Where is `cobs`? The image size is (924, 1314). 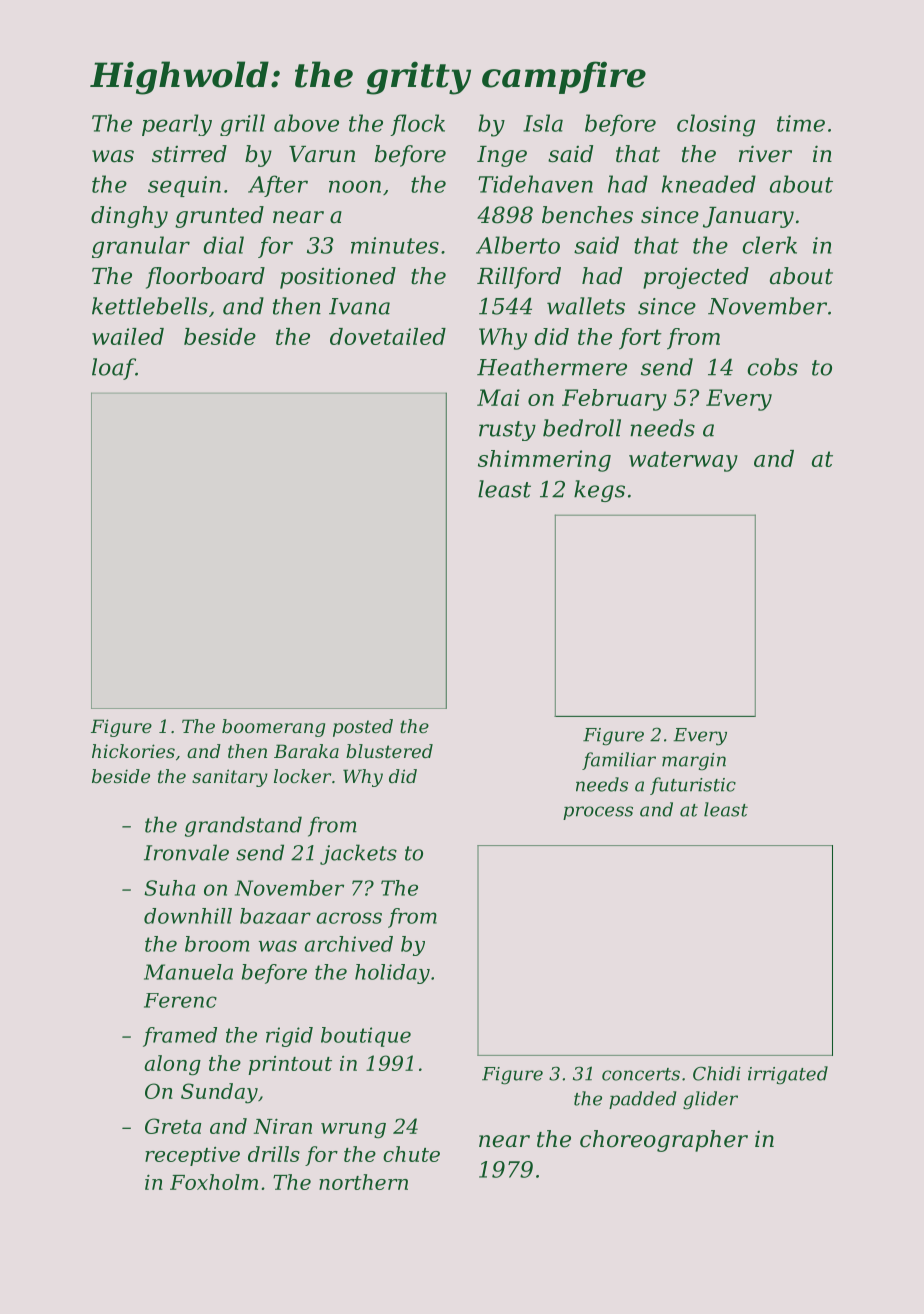 cobs is located at coordinates (772, 367).
